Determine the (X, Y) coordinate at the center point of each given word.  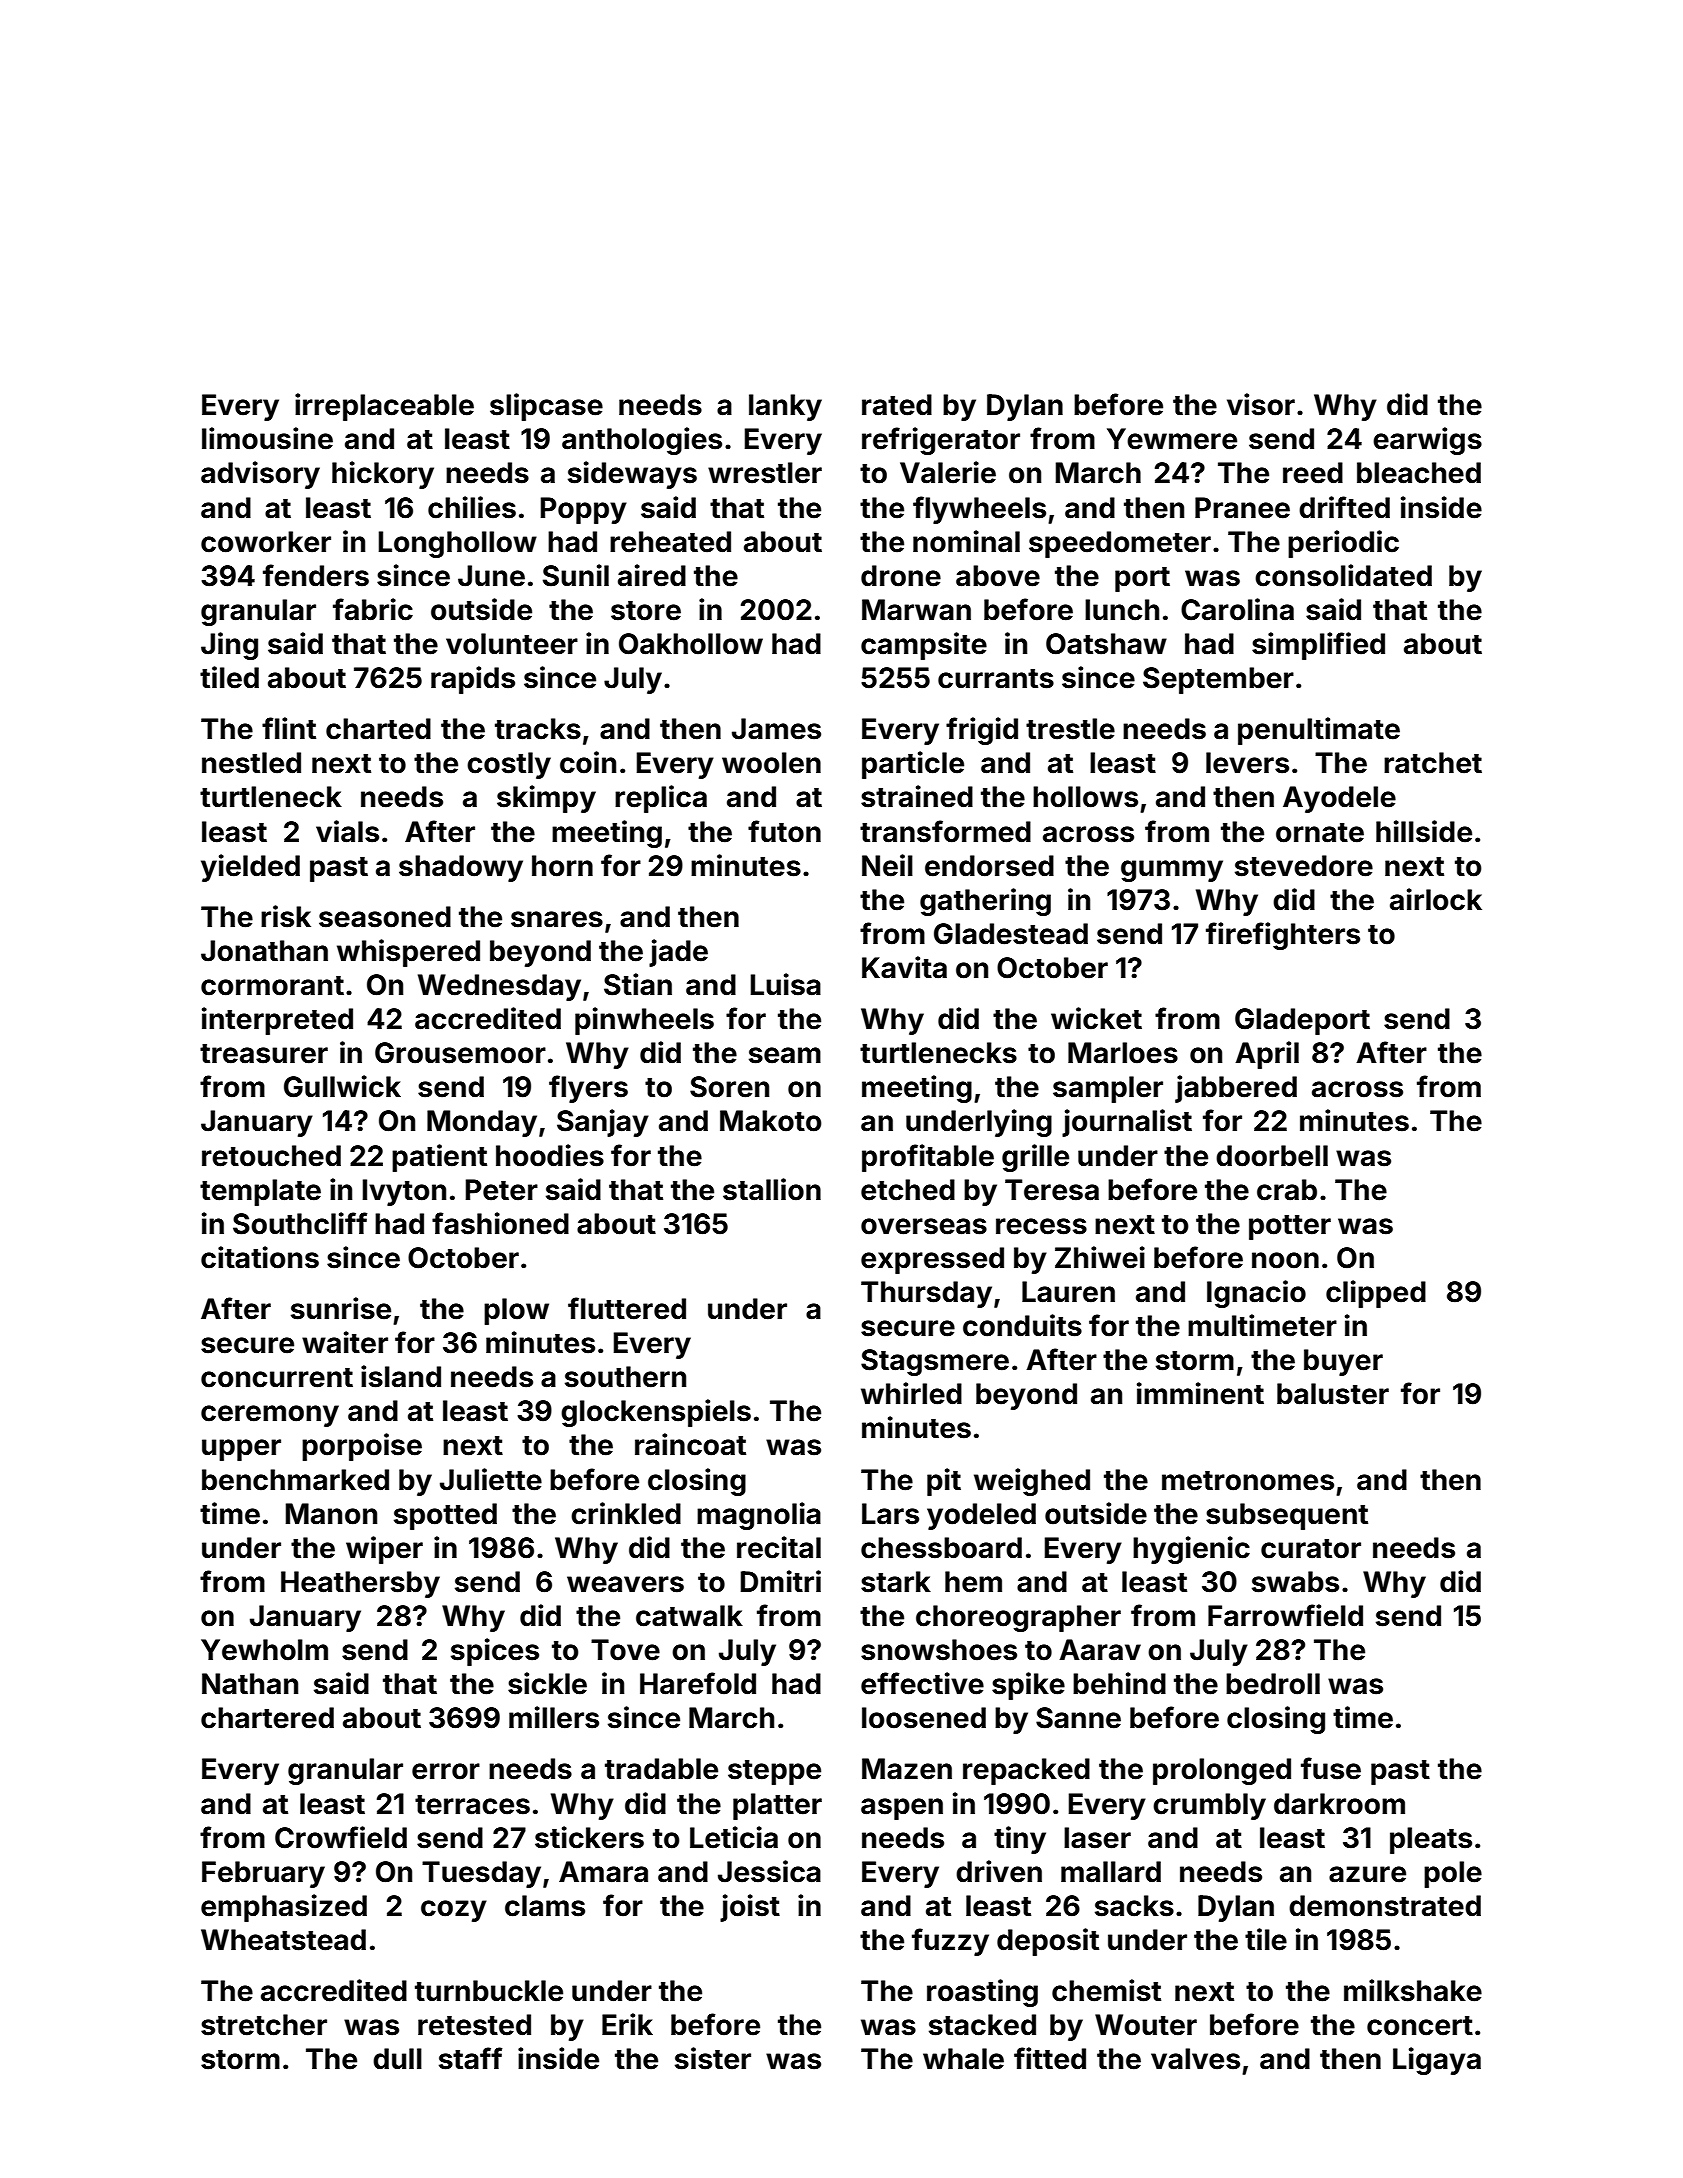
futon (784, 831)
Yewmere (1172, 439)
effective (922, 1683)
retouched (271, 1156)
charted (378, 729)
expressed (932, 1260)
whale (963, 2059)
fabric (373, 609)
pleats (1431, 1840)
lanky (785, 407)
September (1218, 680)
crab (1287, 1190)
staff (470, 2058)
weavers (625, 1584)
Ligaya (1437, 2061)
